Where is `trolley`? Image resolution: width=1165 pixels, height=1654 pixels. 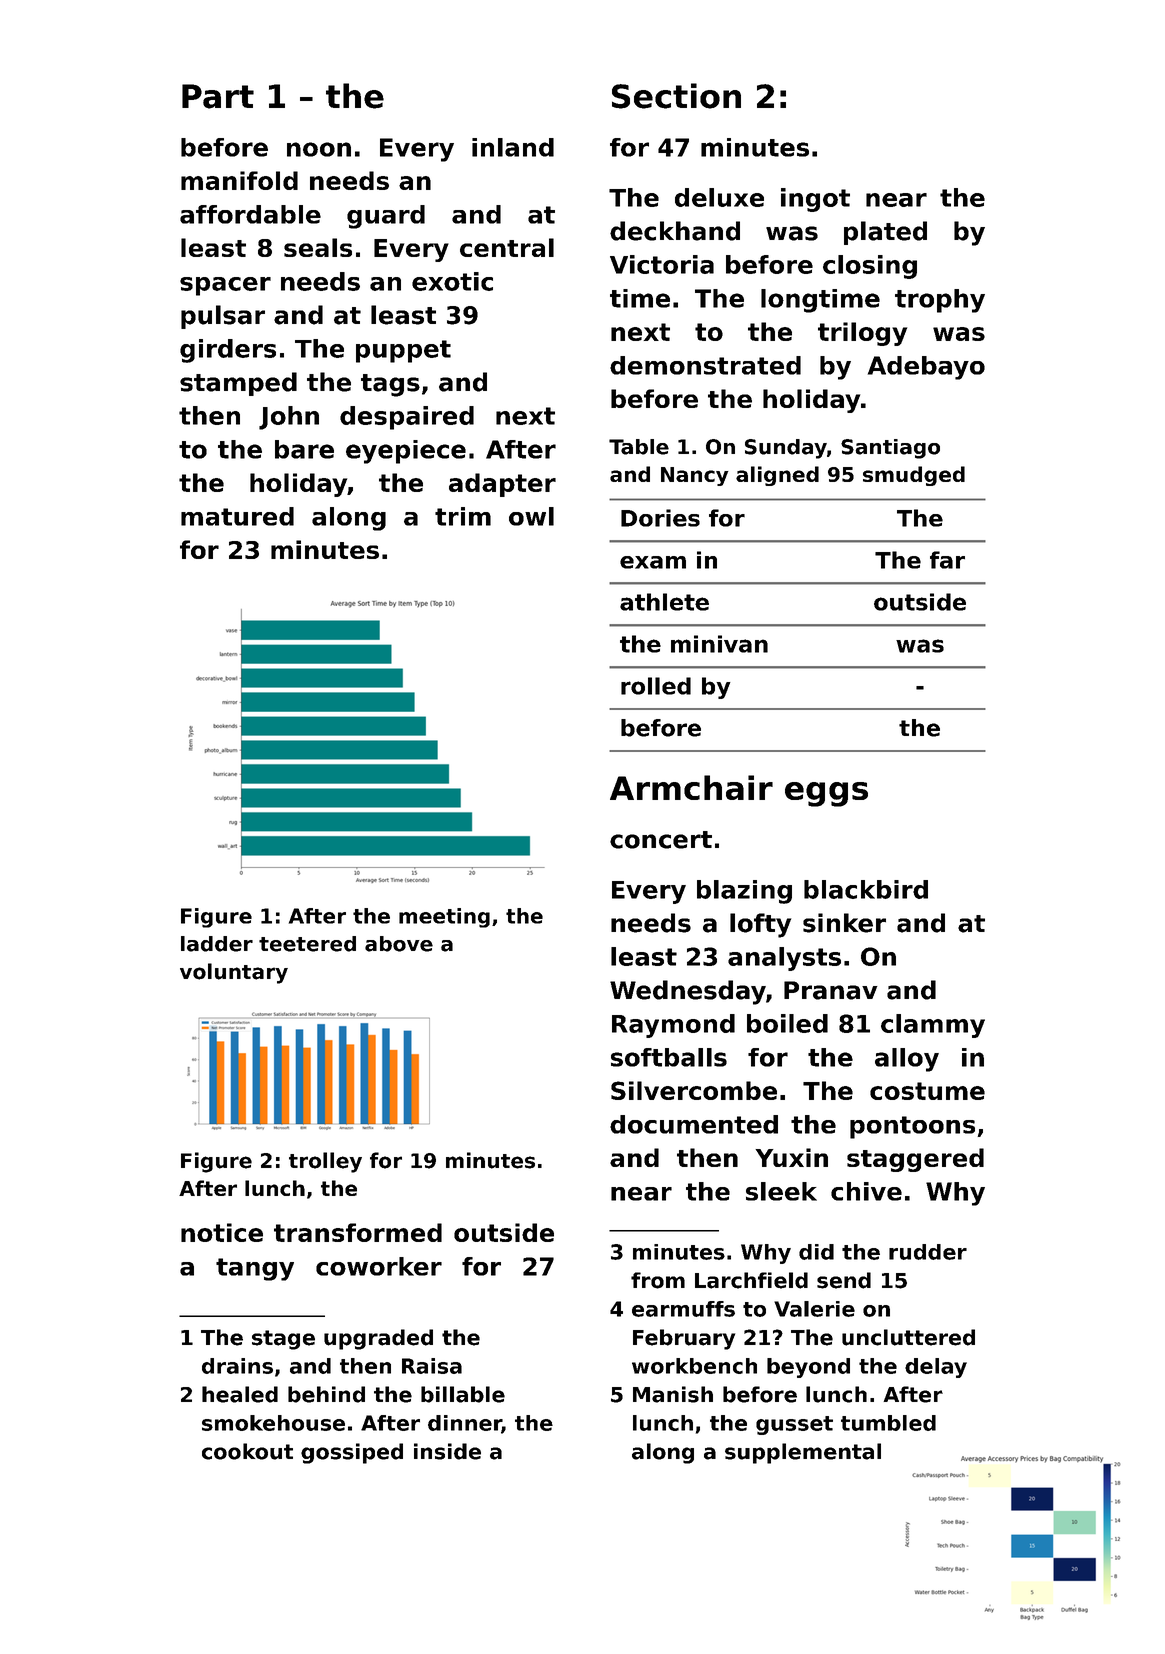
trolley is located at coordinates (325, 1162).
